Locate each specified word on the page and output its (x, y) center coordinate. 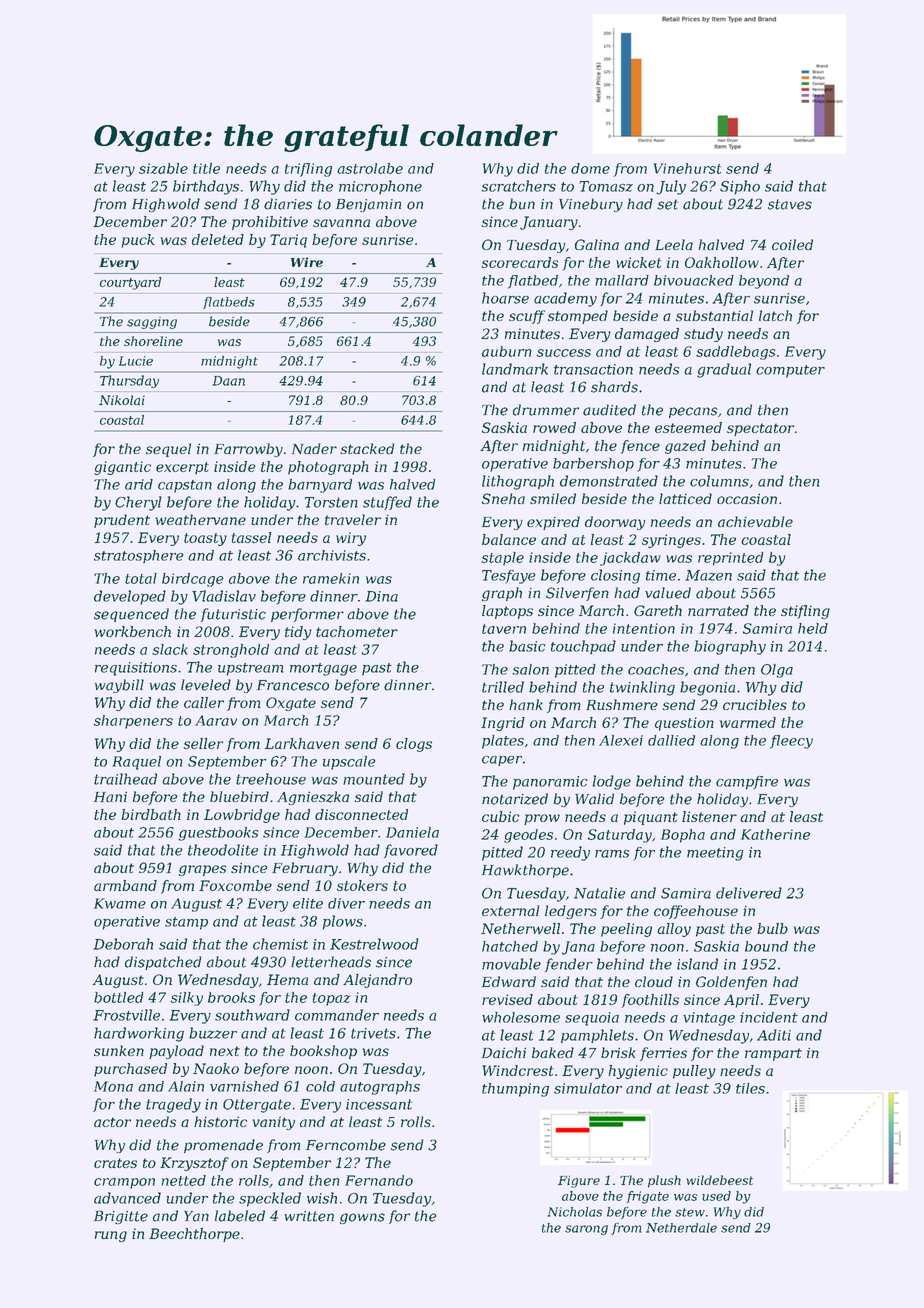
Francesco (293, 685)
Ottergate (257, 1106)
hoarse (505, 298)
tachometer (357, 631)
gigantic (122, 468)
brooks (231, 997)
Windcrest (518, 1070)
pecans (693, 412)
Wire (307, 262)
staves (790, 204)
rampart (773, 1054)
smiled (553, 498)
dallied (671, 740)
